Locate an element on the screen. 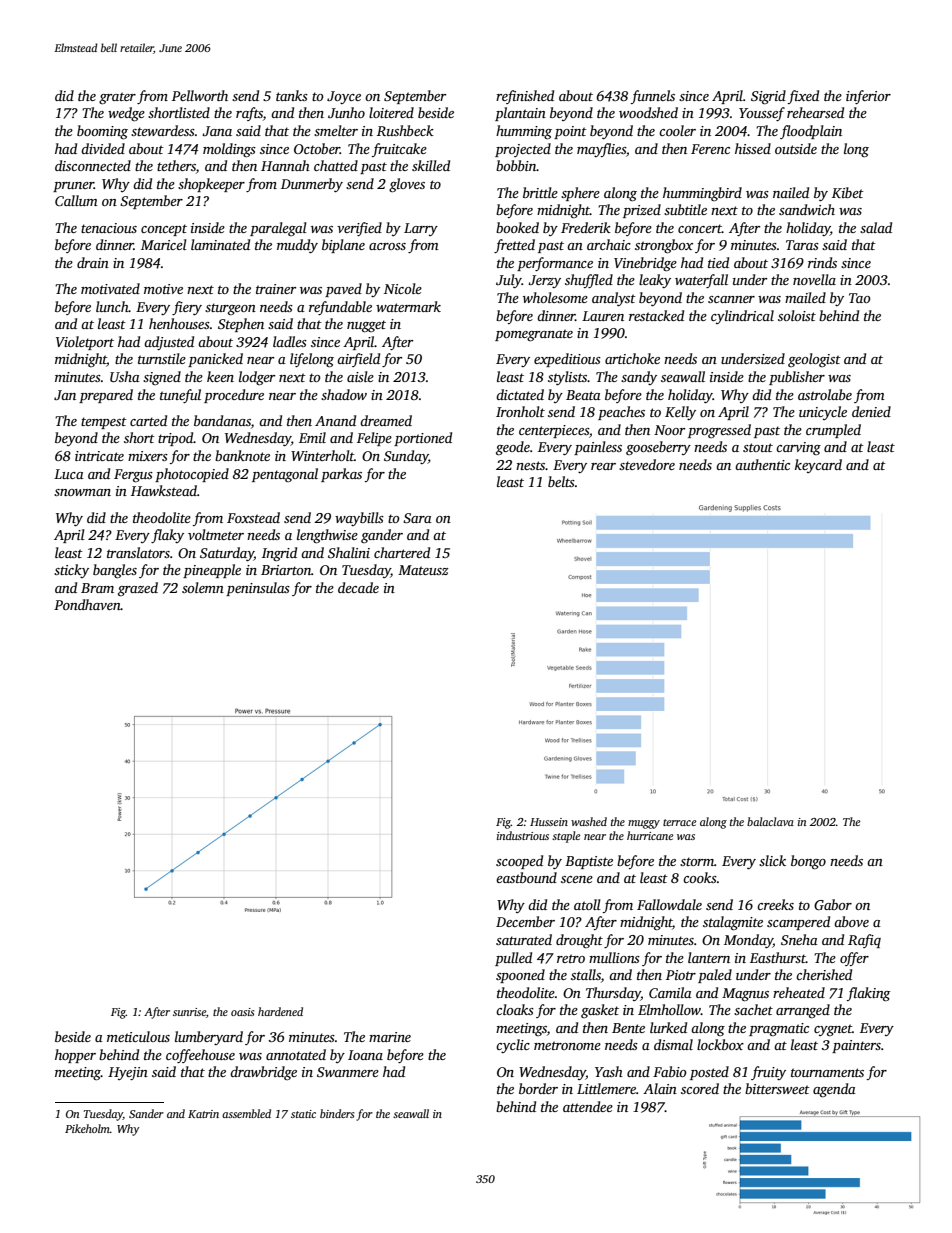  agenda is located at coordinates (834, 1090).
